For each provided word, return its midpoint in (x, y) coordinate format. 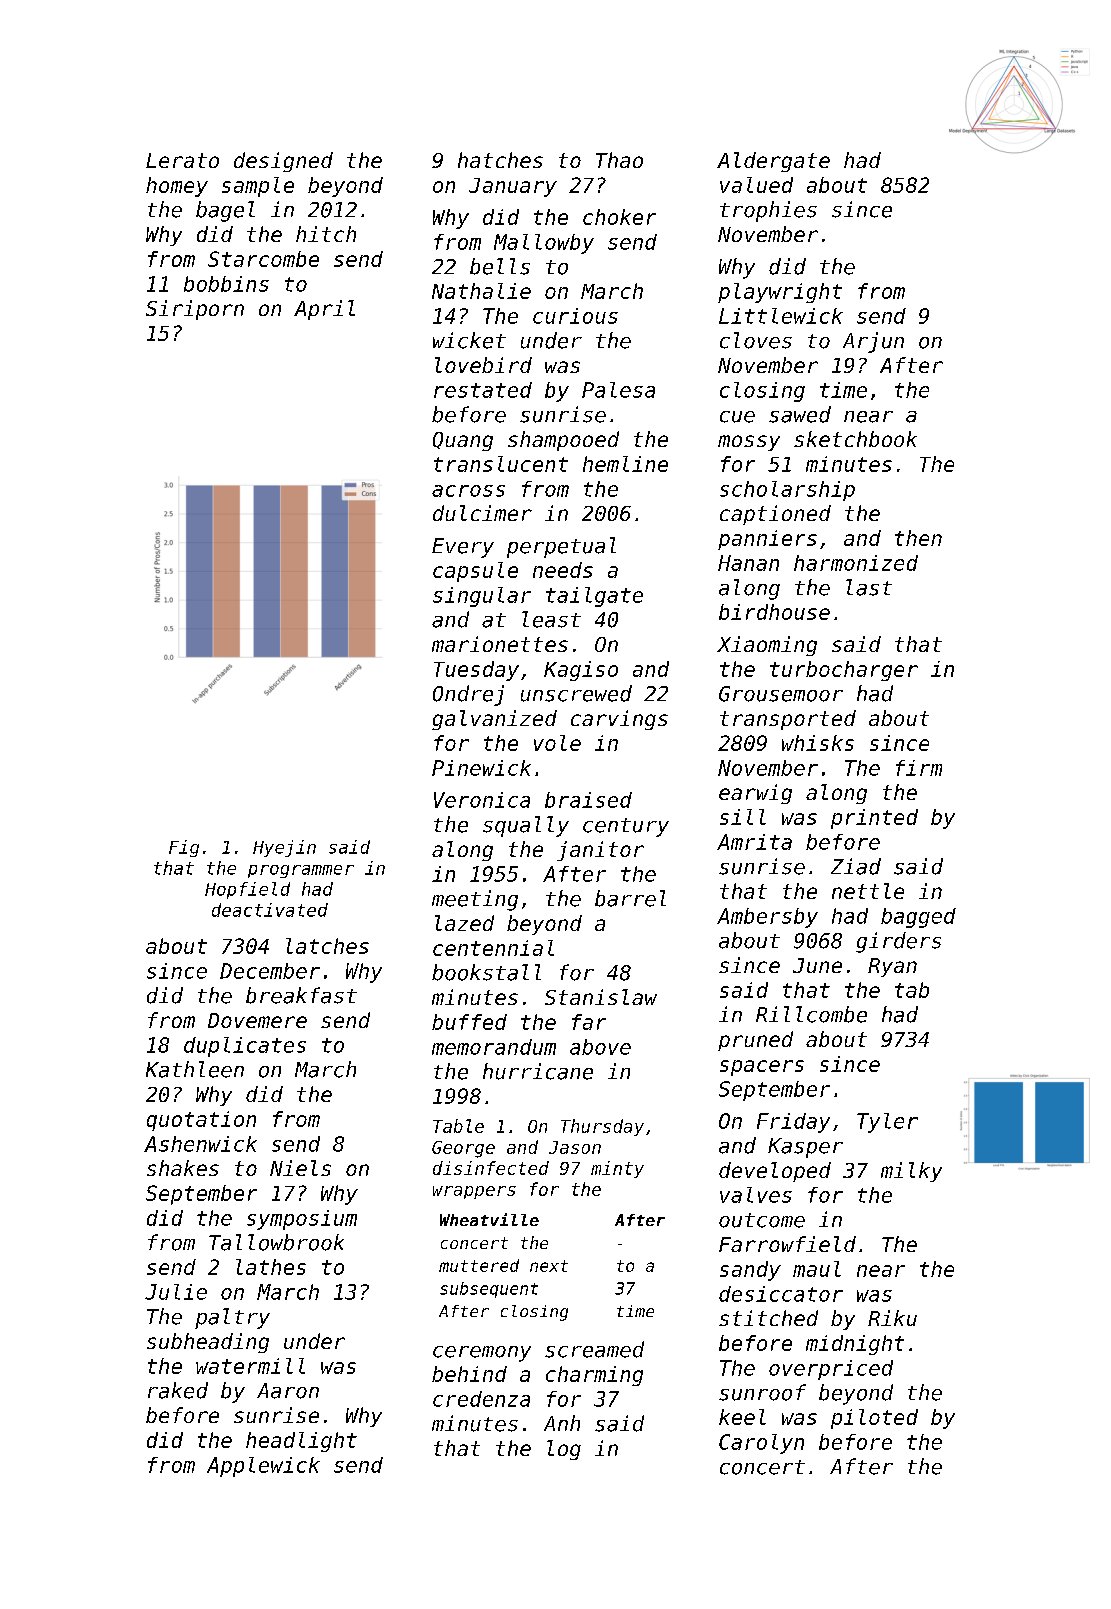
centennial (493, 948)
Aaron (288, 1391)
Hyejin (284, 848)
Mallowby (544, 244)
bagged (918, 918)
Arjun (873, 342)
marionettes (500, 644)
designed (283, 162)
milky (911, 1172)
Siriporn (195, 310)
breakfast (301, 995)
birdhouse (774, 612)
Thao (619, 160)
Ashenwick (200, 1144)
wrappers (474, 1192)
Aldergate (773, 162)
